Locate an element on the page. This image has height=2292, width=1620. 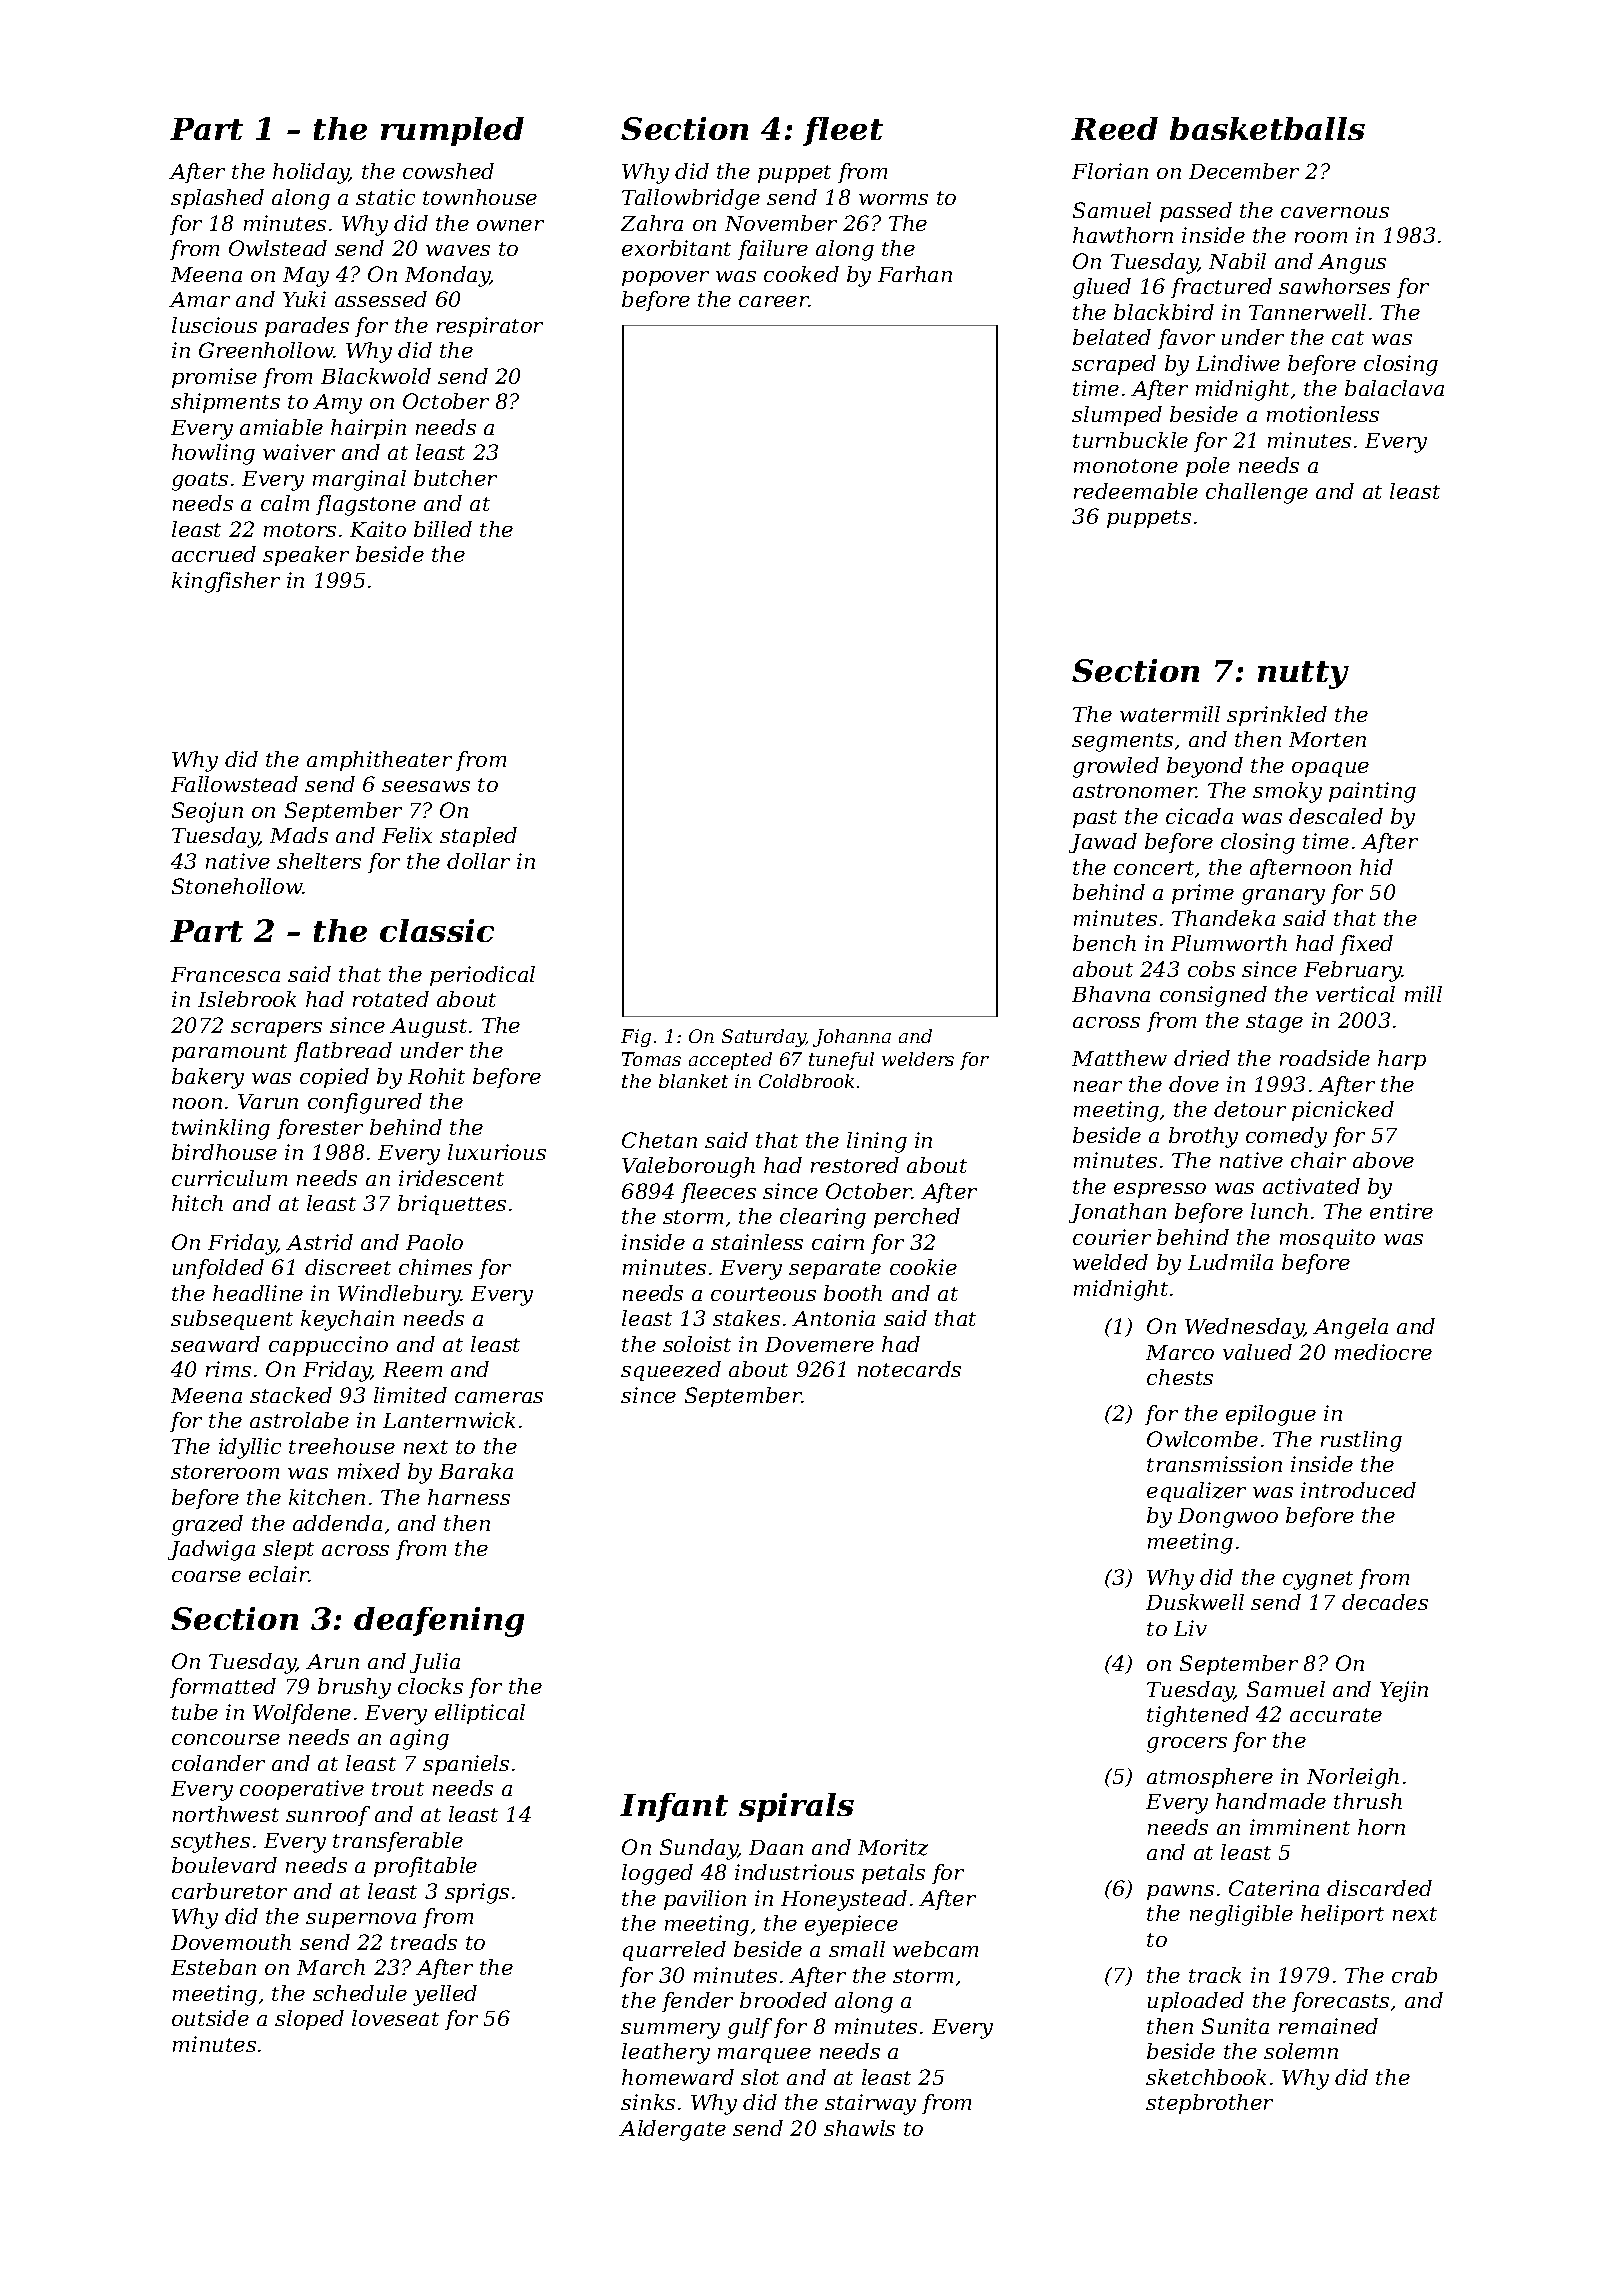
holiday is located at coordinates (311, 173).
